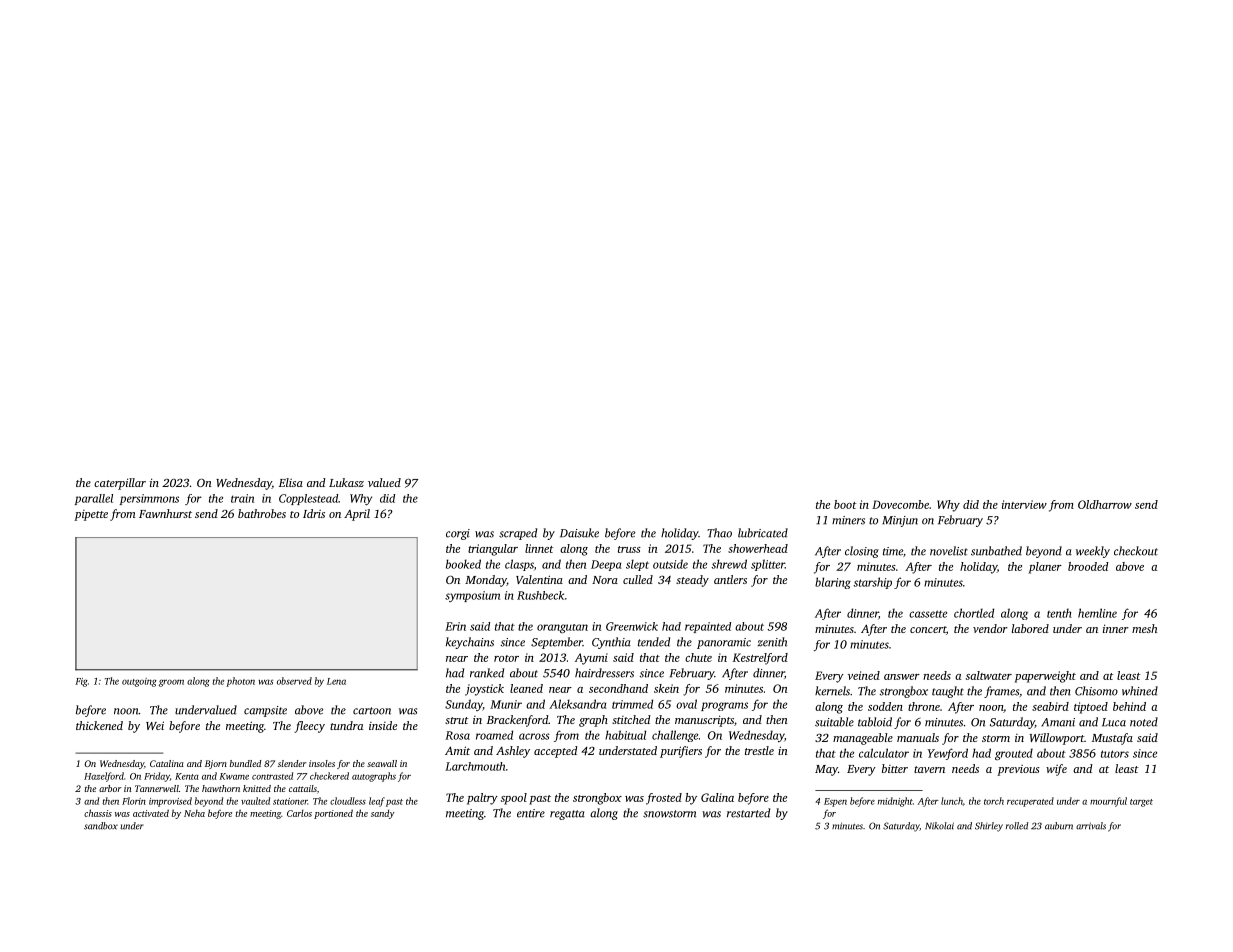  What do you see at coordinates (101, 826) in the screenshot?
I see `sandbox` at bounding box center [101, 826].
